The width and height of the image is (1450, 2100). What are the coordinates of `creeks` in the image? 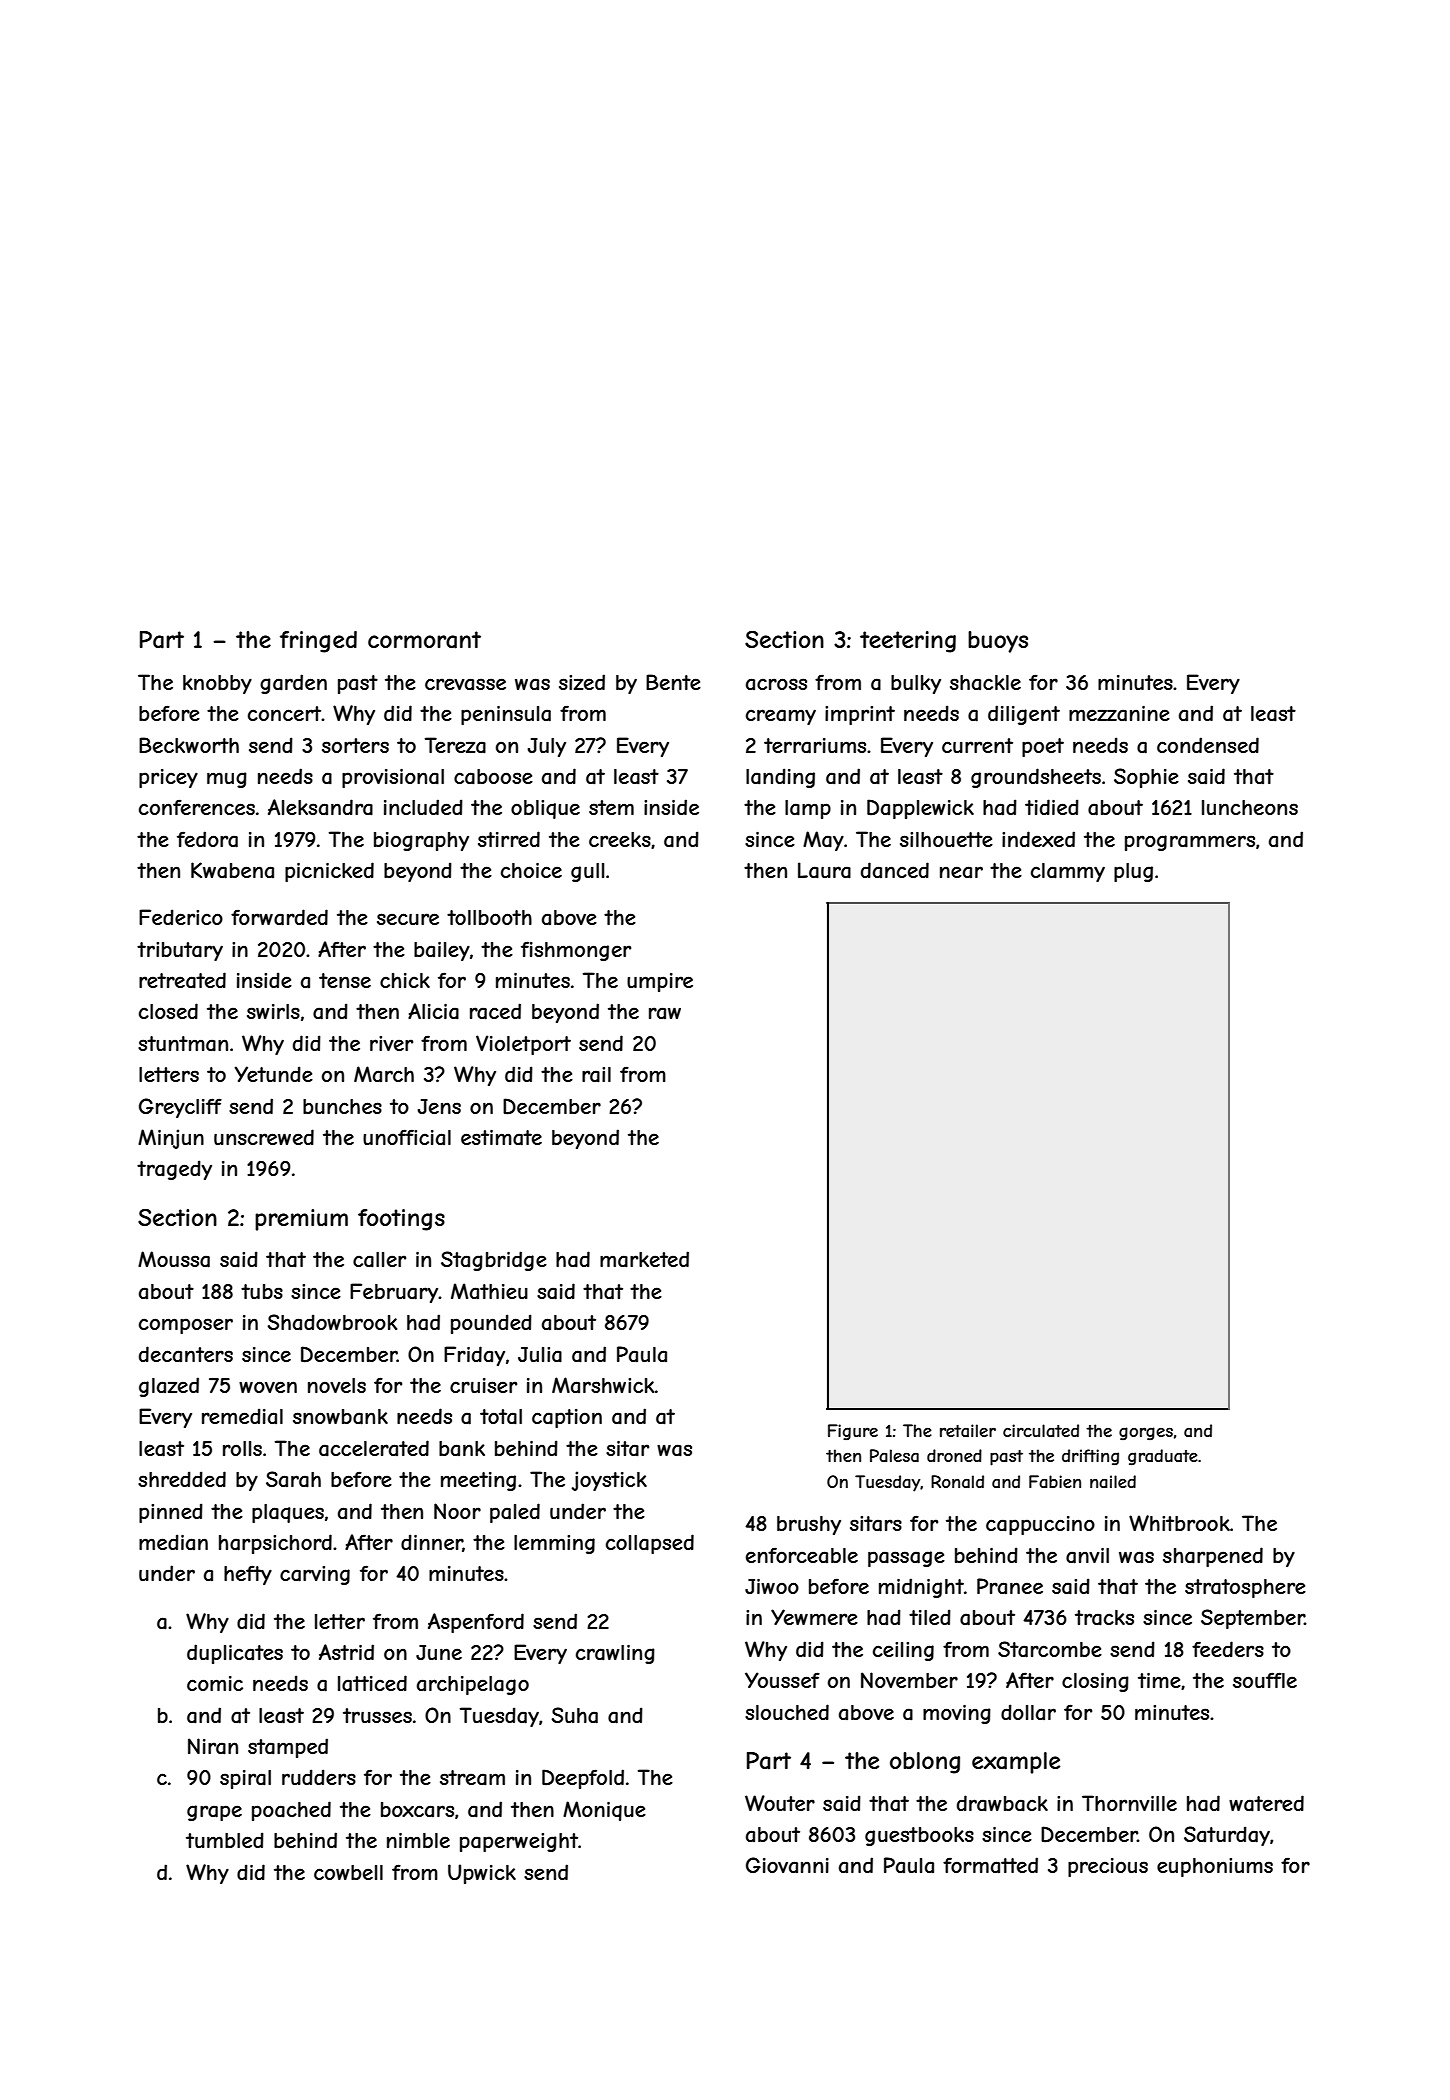 It's located at (620, 839).
